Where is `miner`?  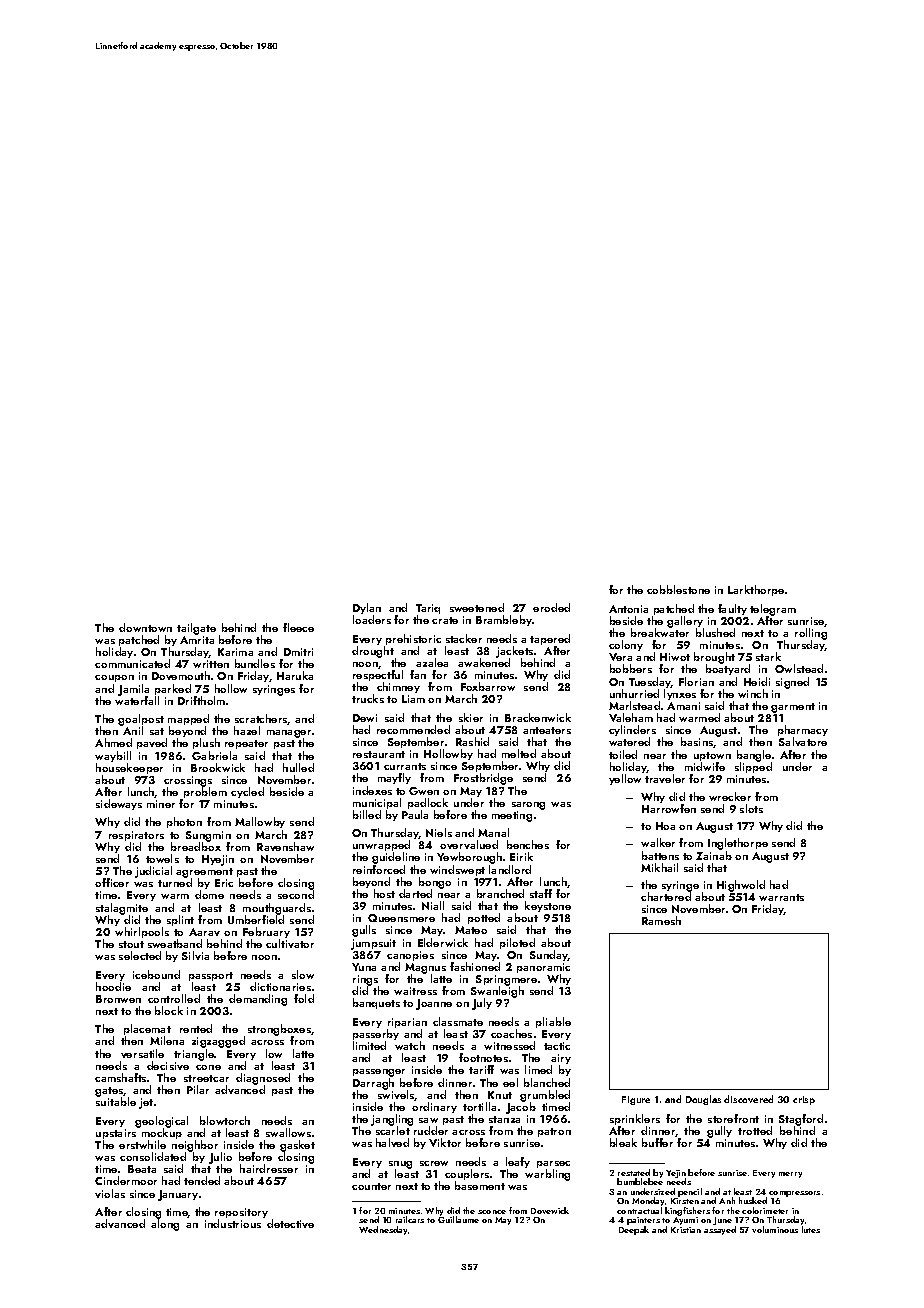 miner is located at coordinates (161, 804).
